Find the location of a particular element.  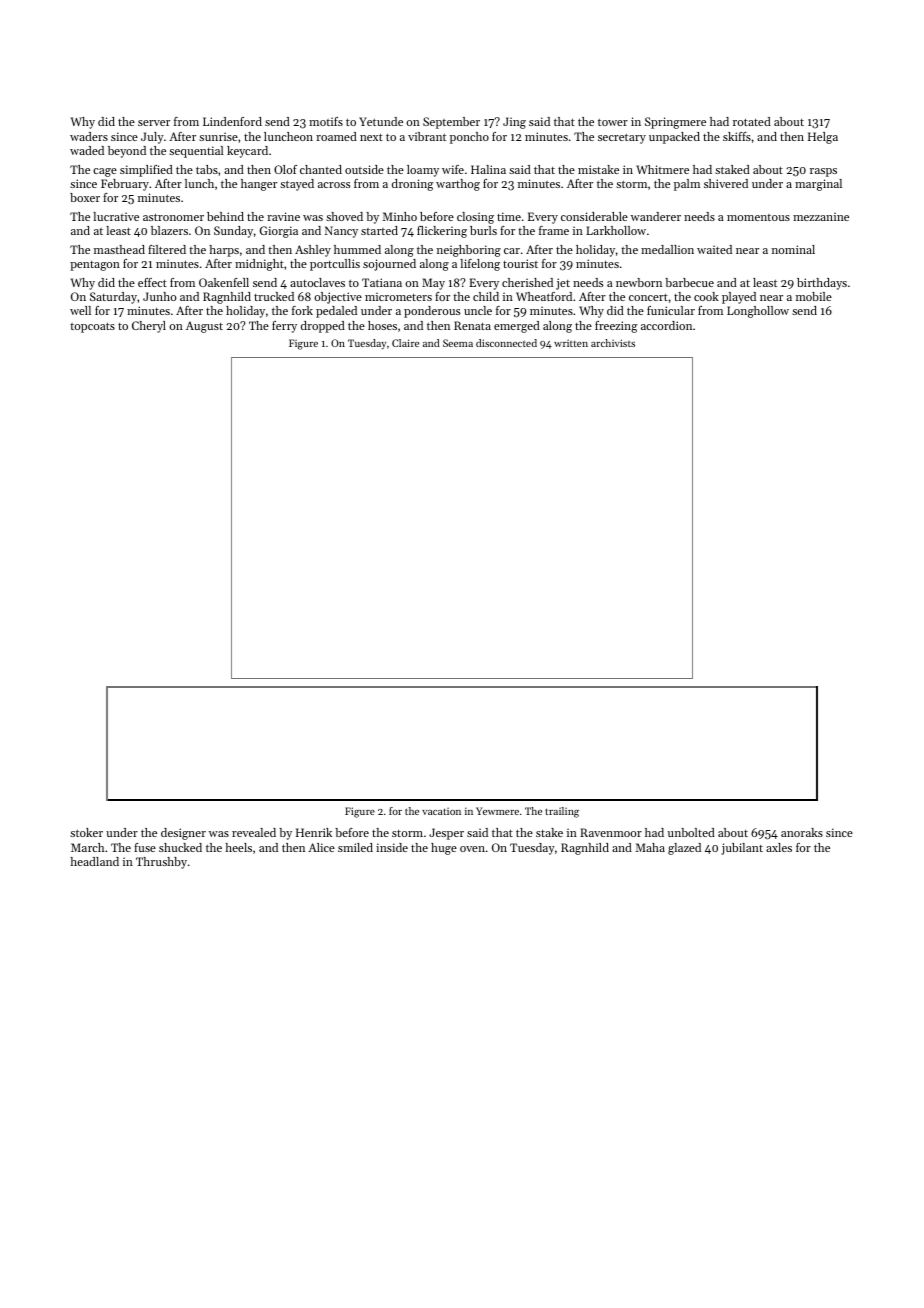

trailing is located at coordinates (562, 812).
